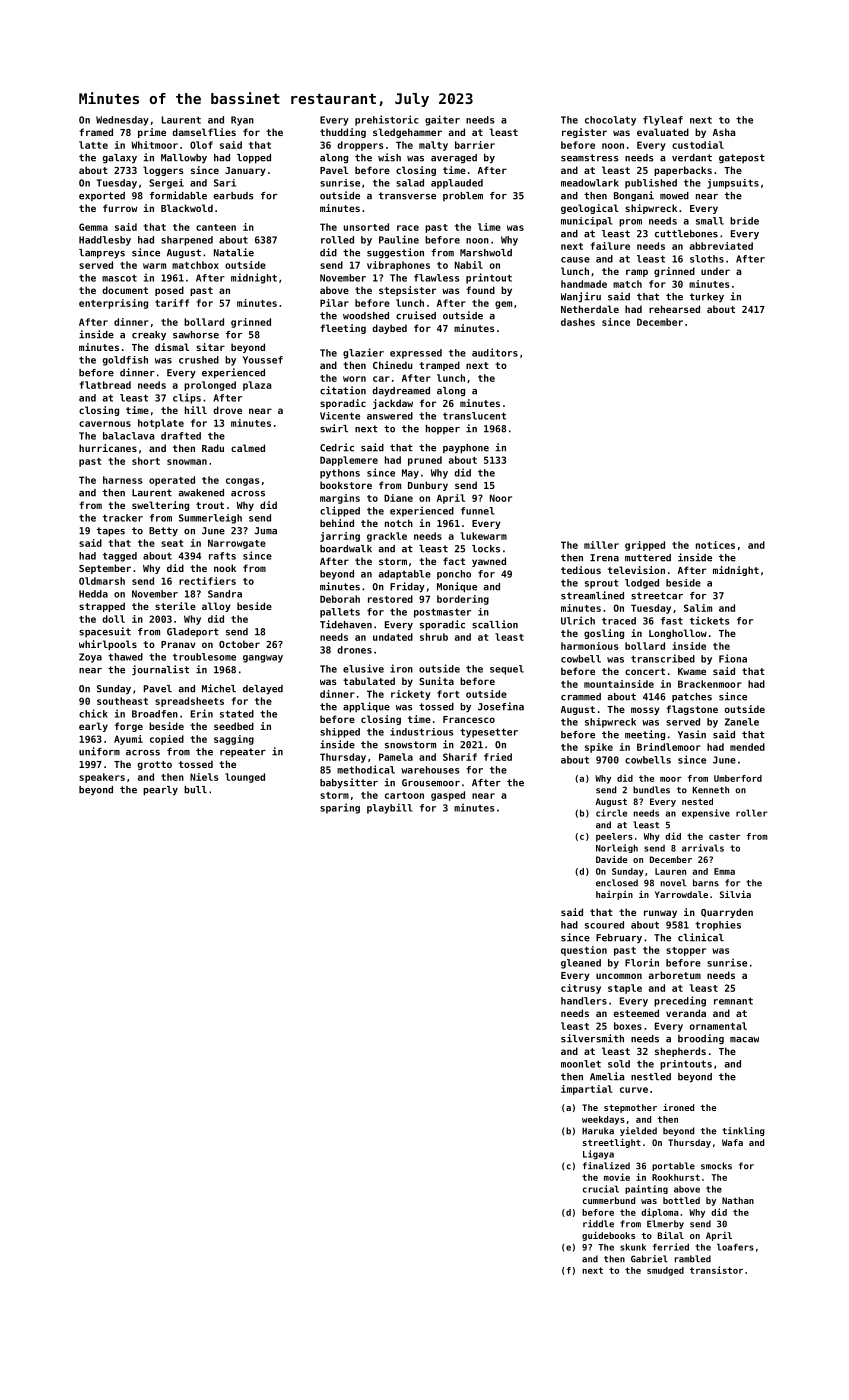  What do you see at coordinates (242, 121) in the screenshot?
I see `Ryan` at bounding box center [242, 121].
